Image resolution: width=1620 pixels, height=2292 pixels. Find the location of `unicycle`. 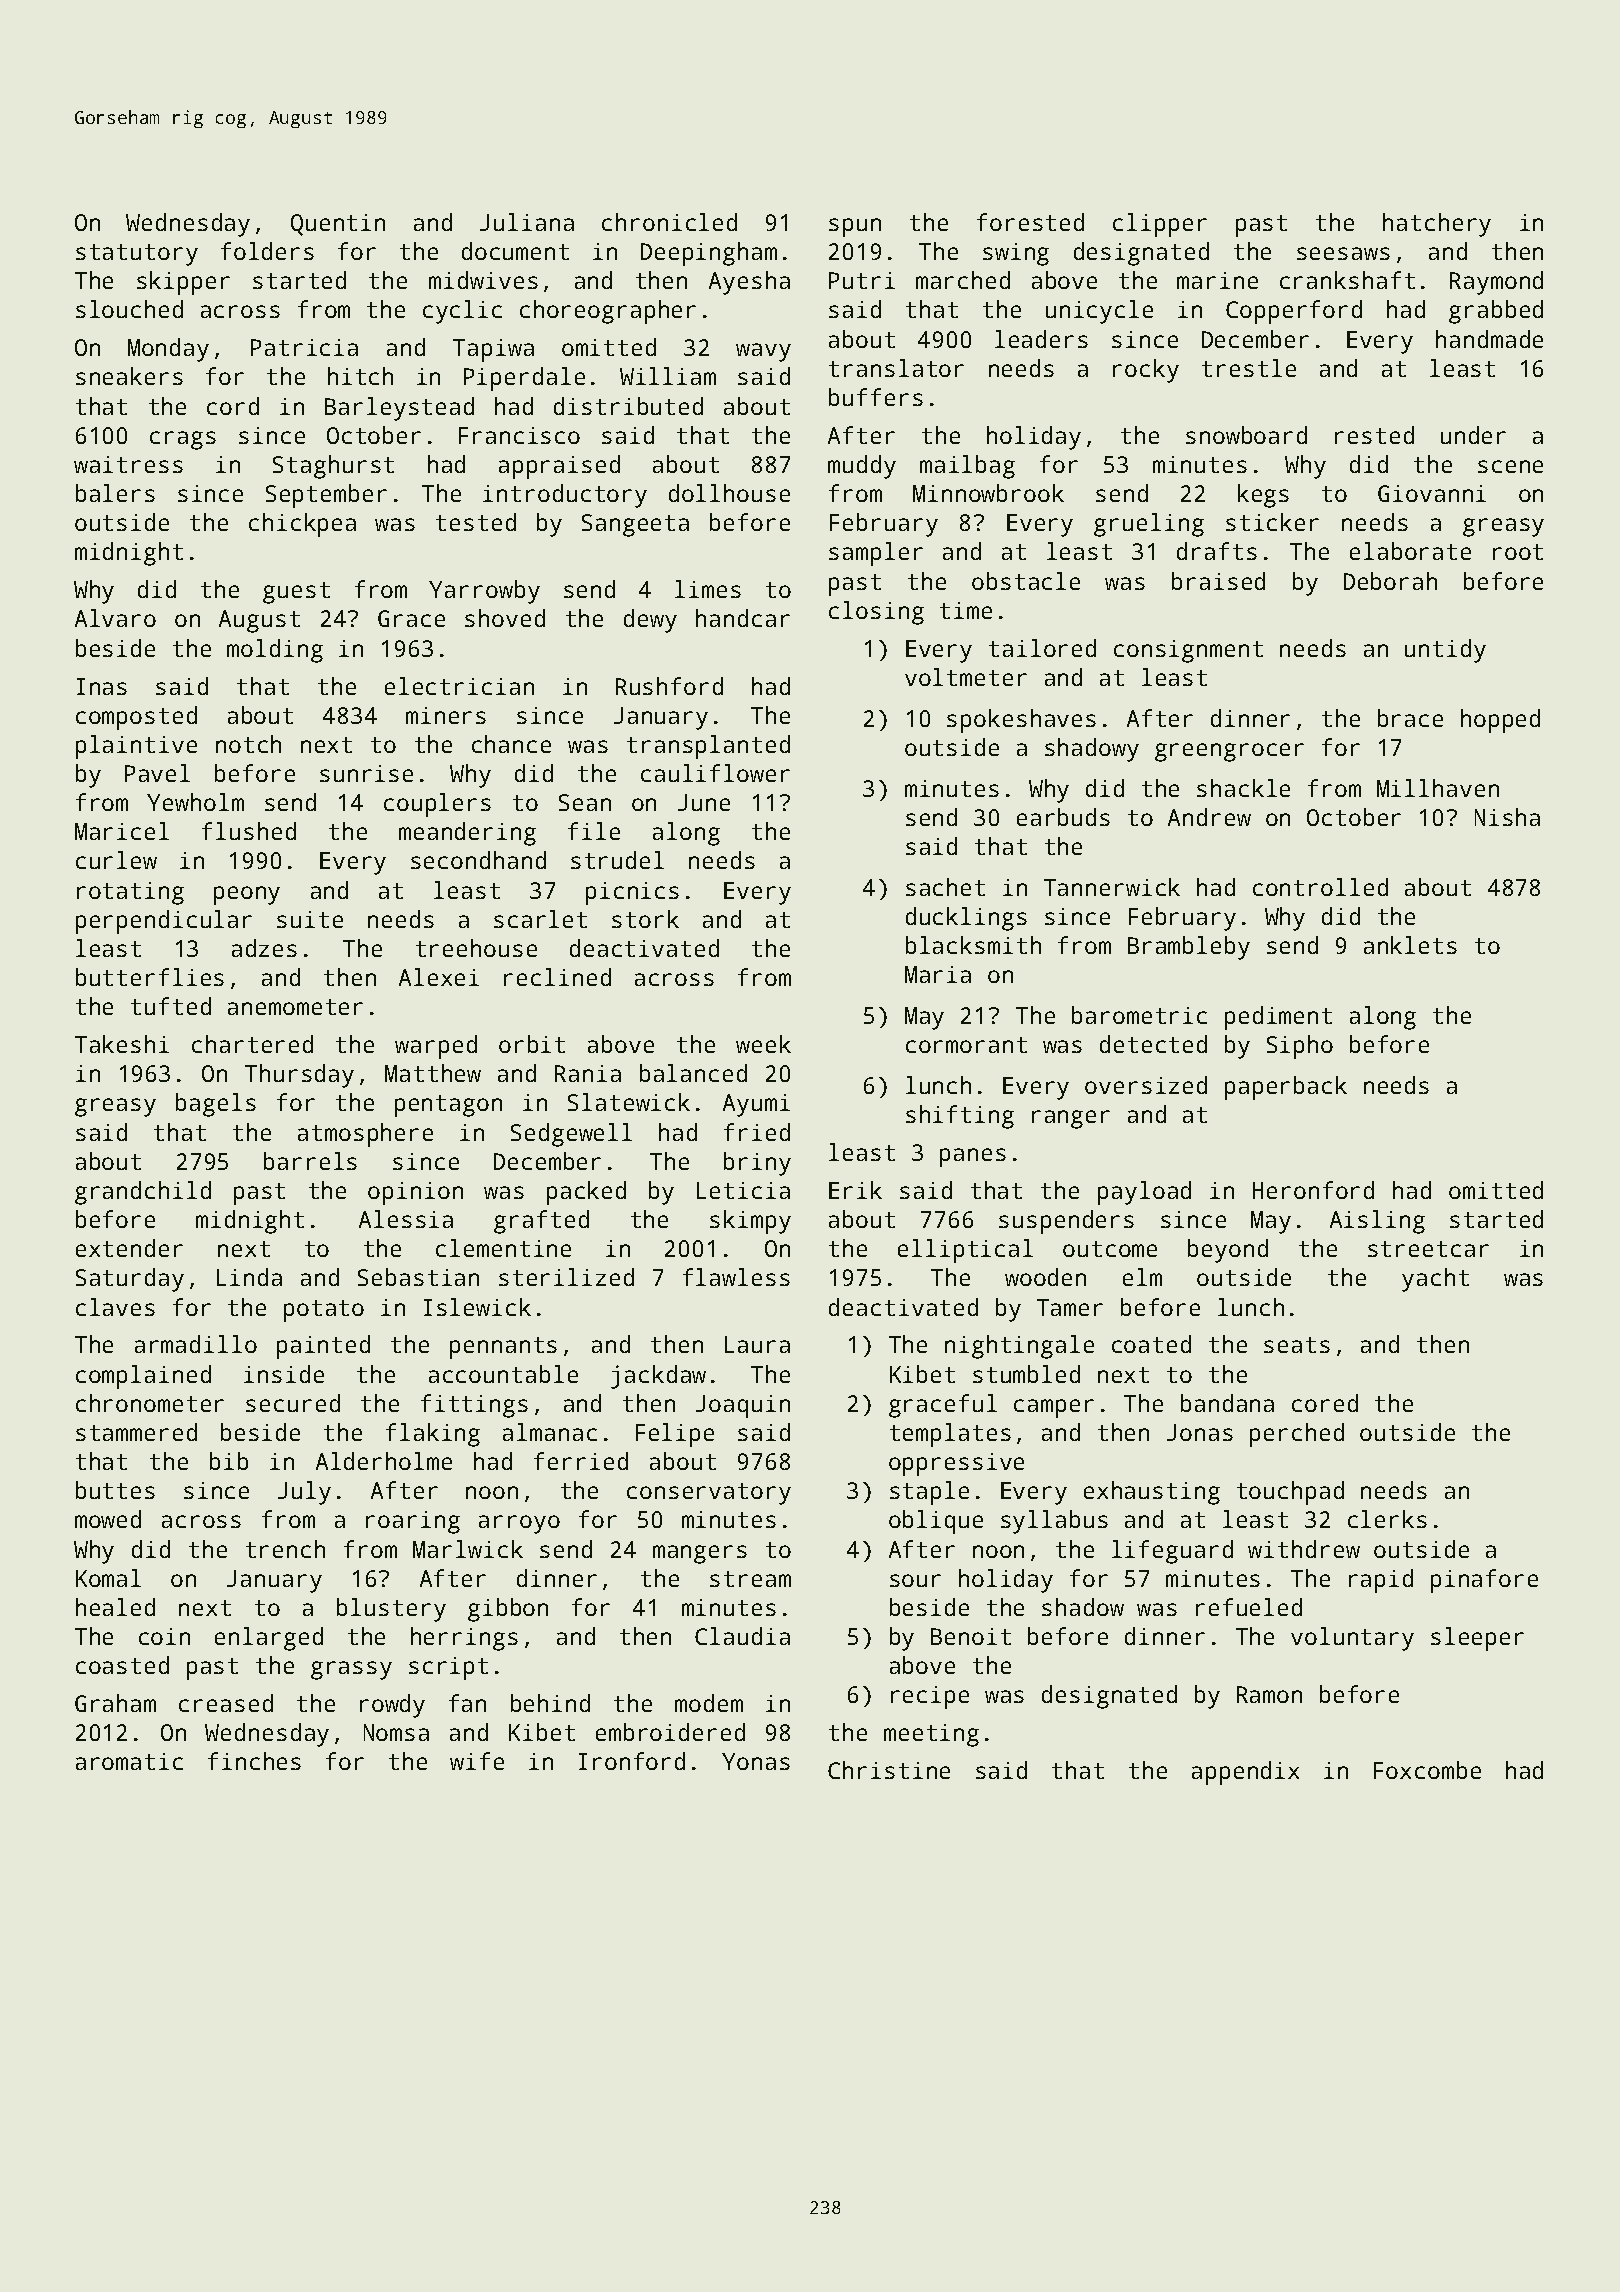

unicycle is located at coordinates (1099, 312).
